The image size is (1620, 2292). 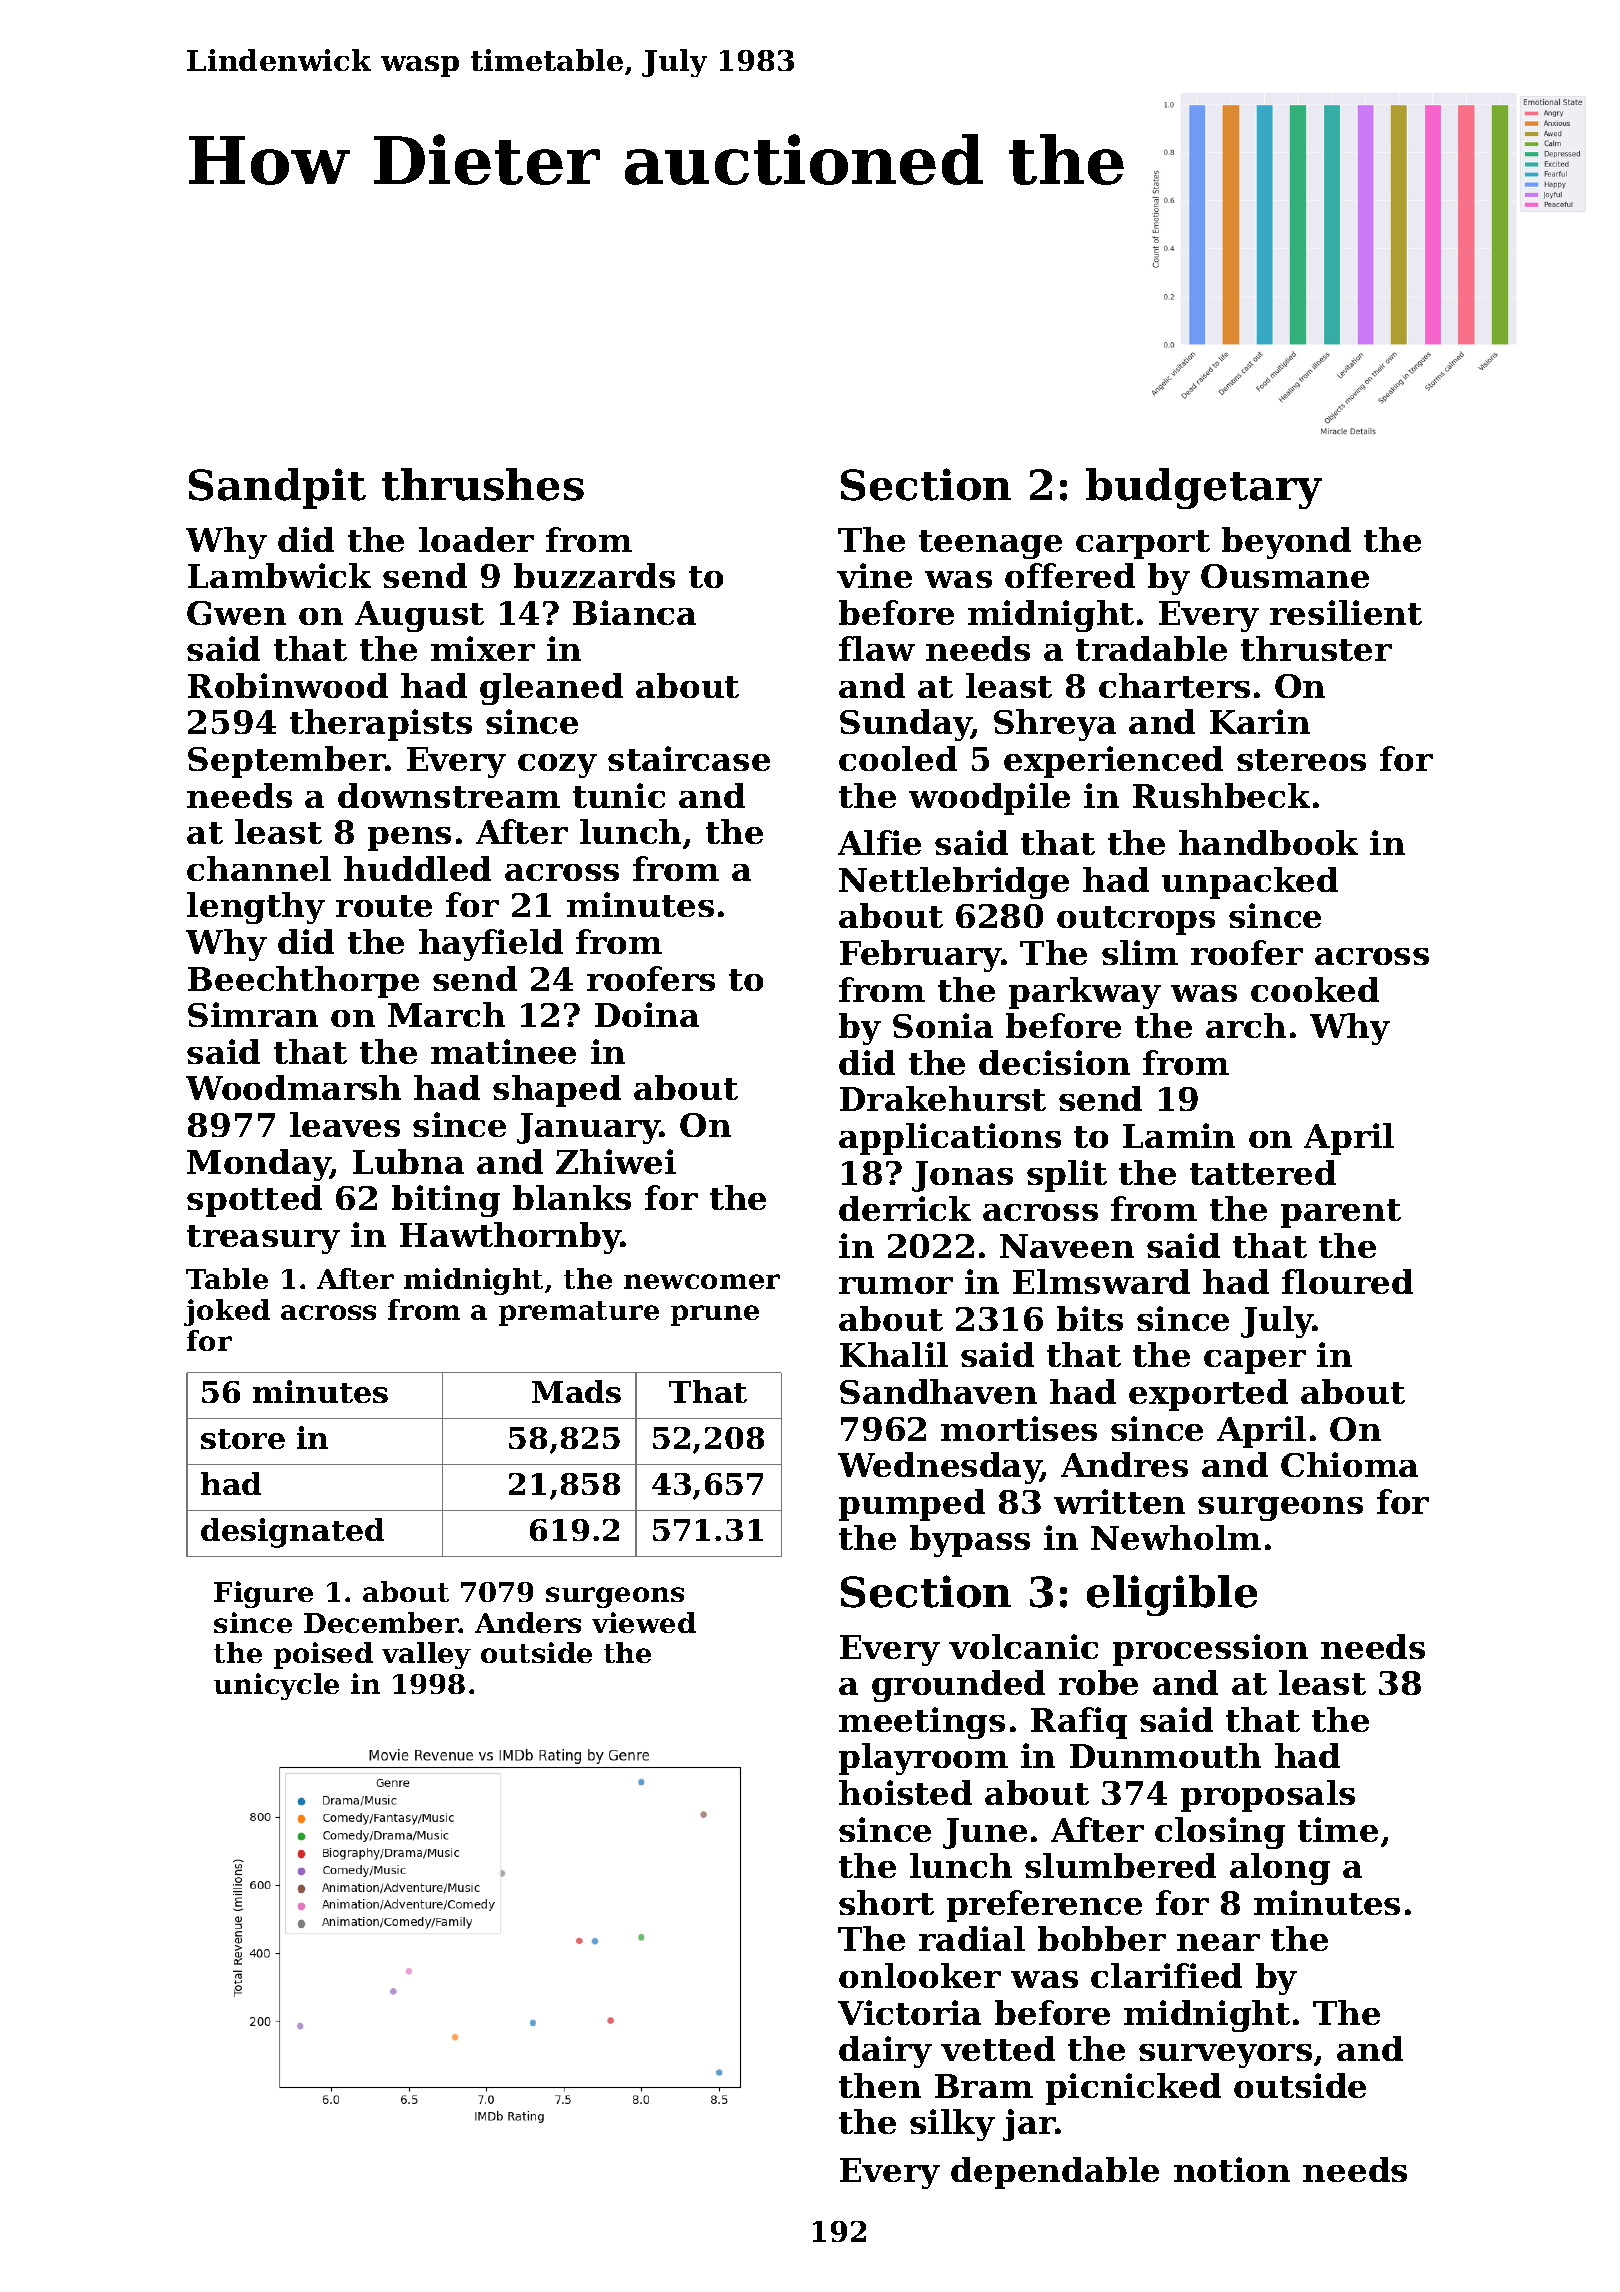 I want to click on thrushes, so click(x=483, y=484).
